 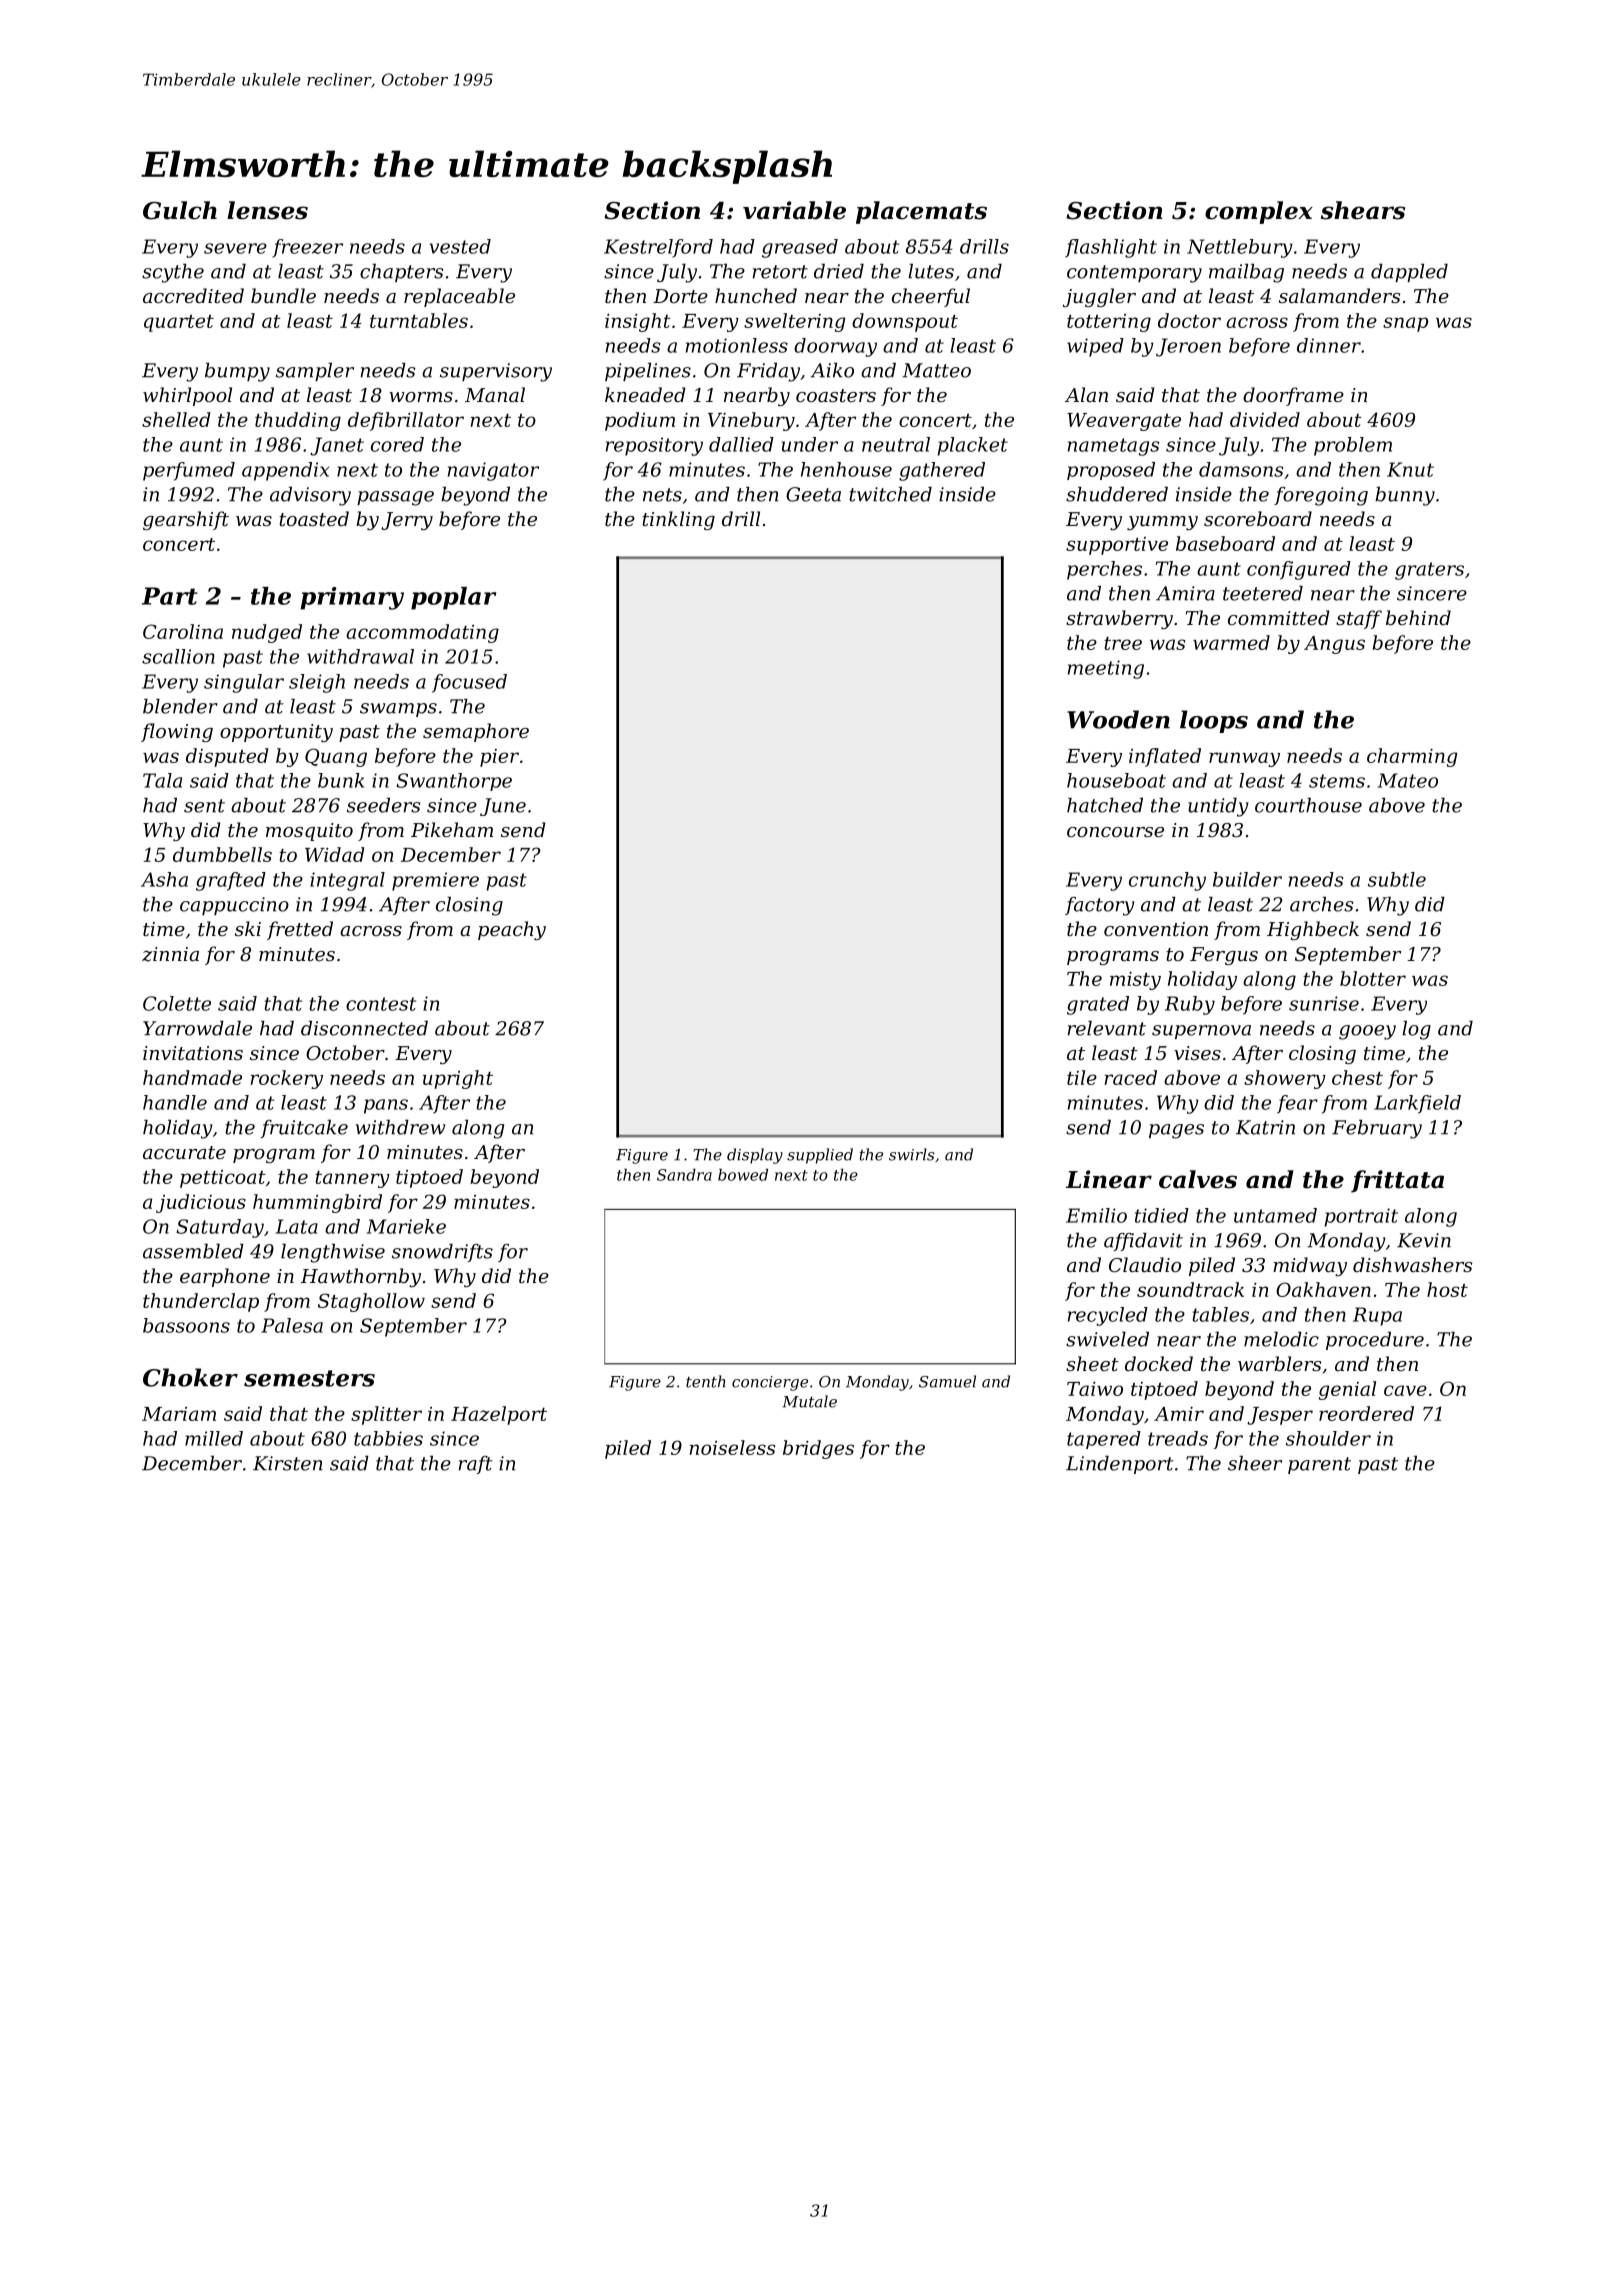 I want to click on blender, so click(x=180, y=706).
